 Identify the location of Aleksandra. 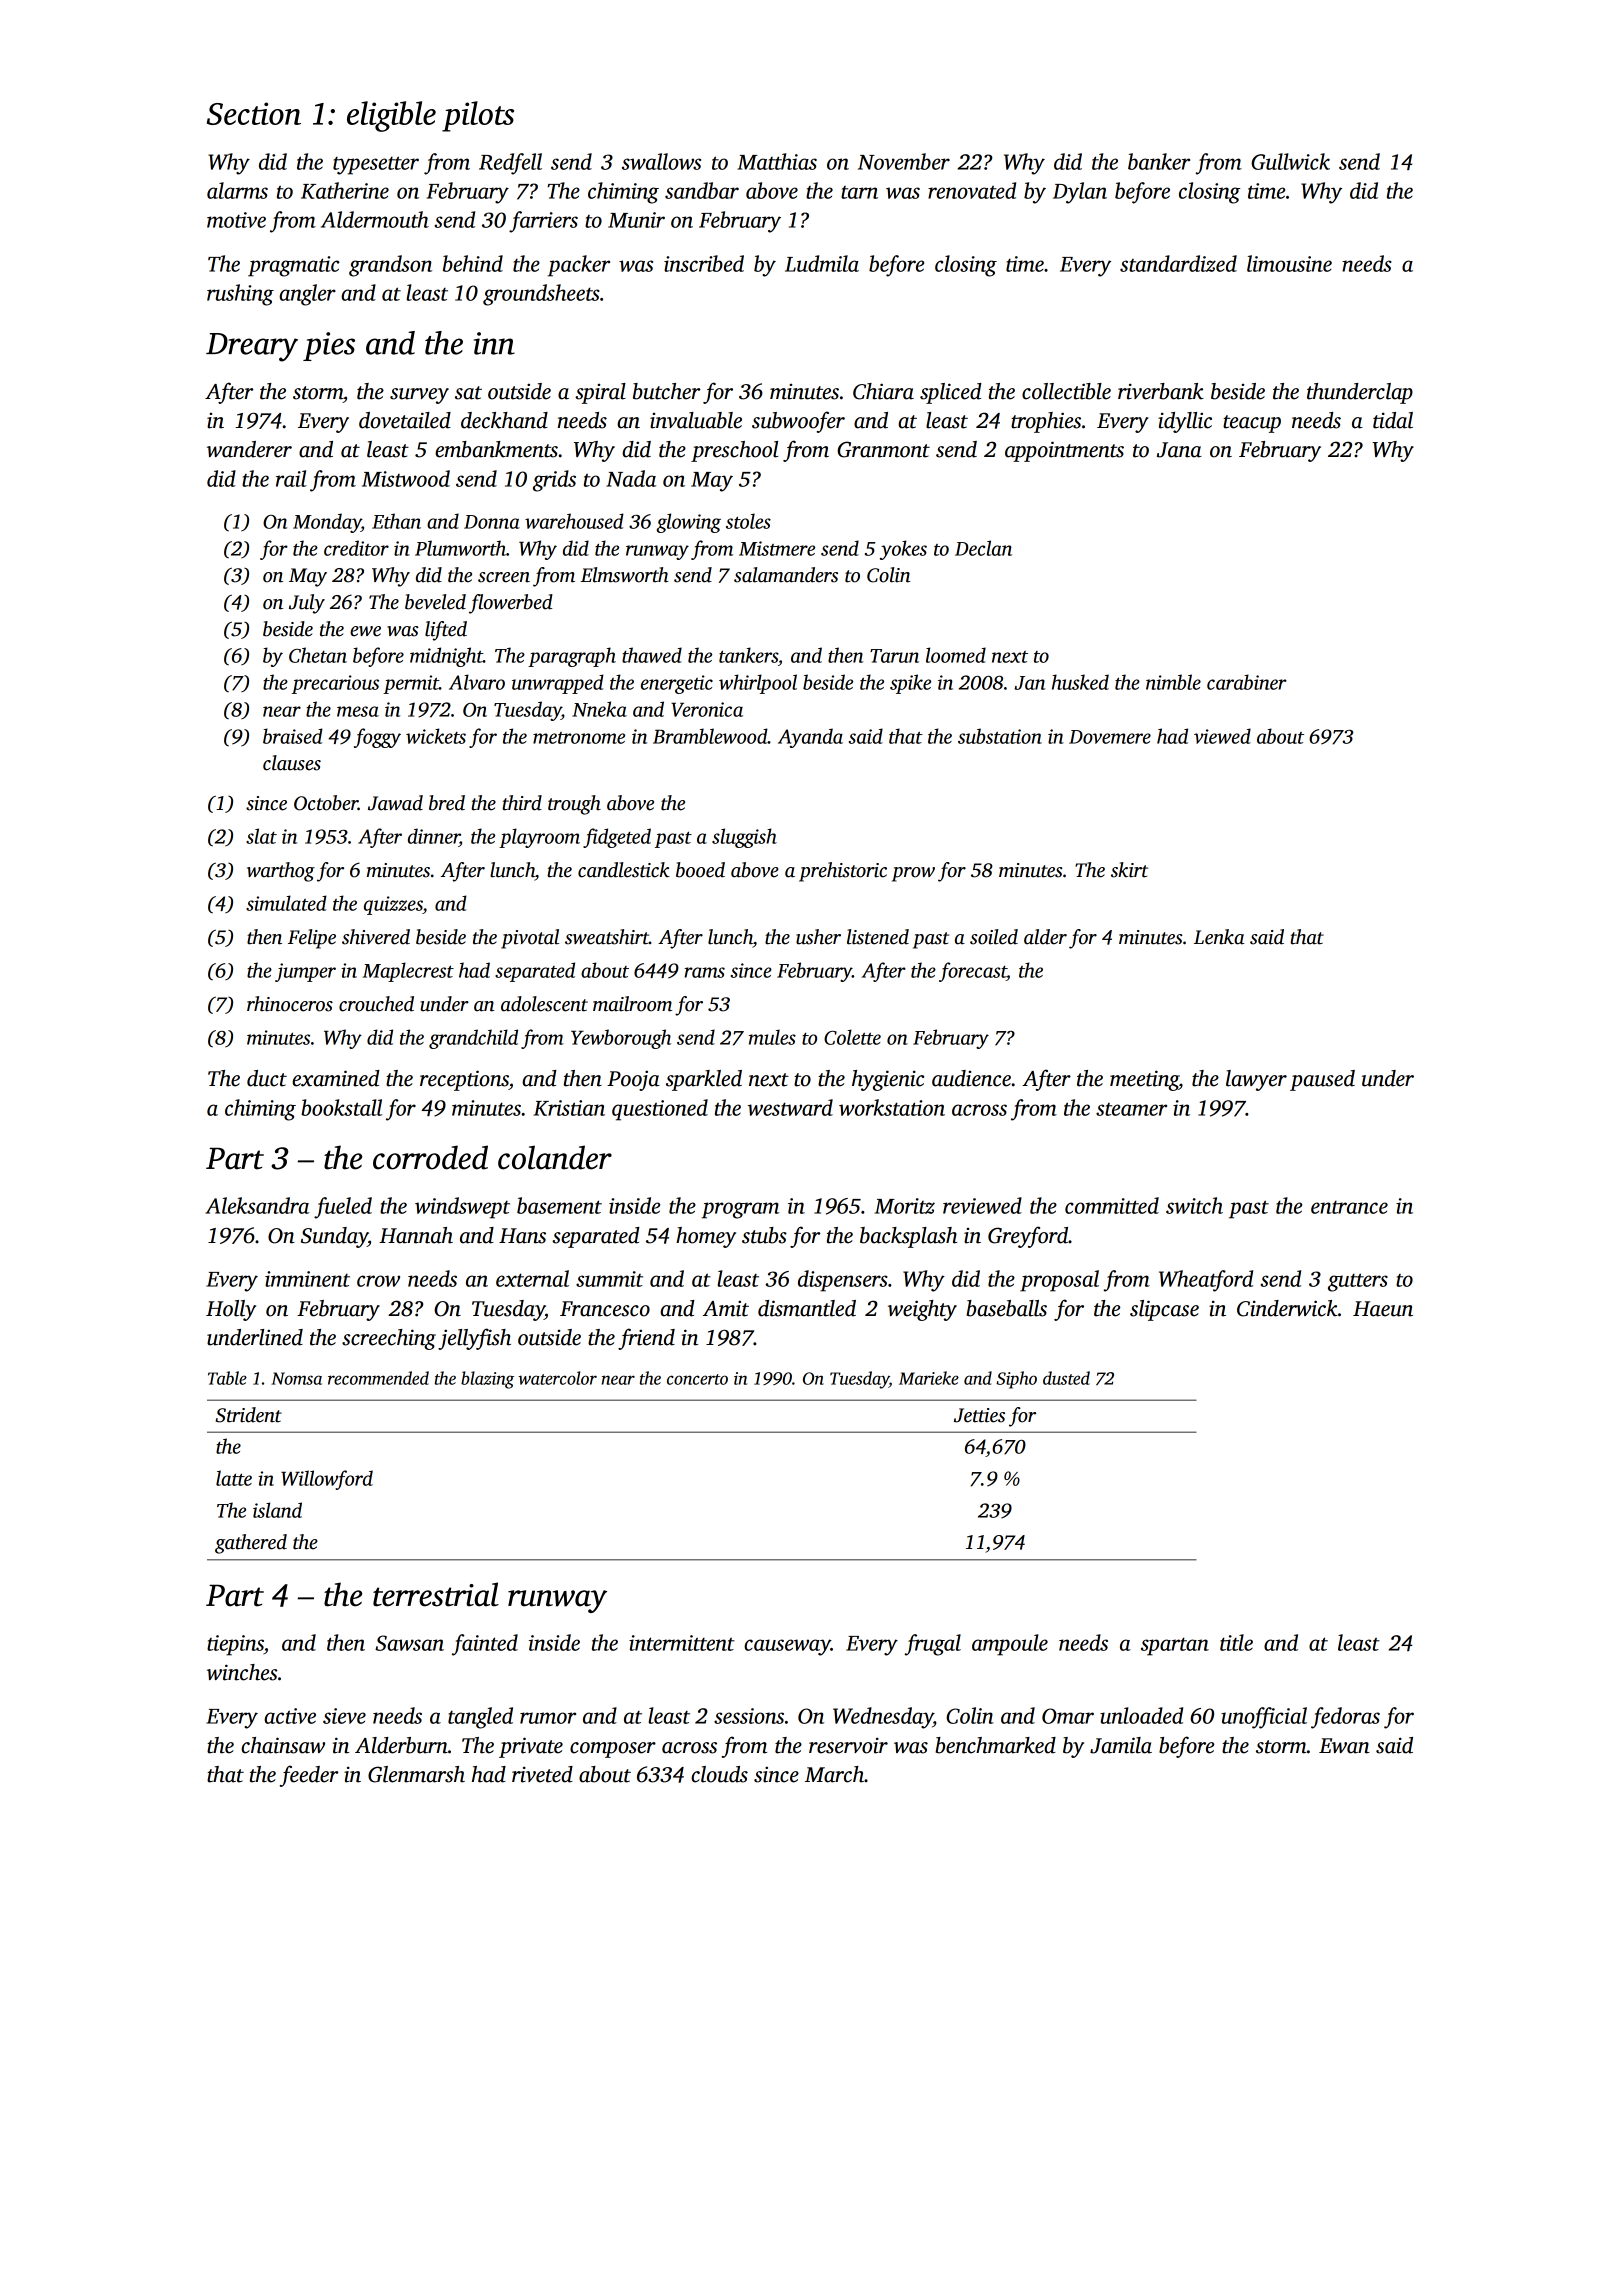
(257, 1205).
